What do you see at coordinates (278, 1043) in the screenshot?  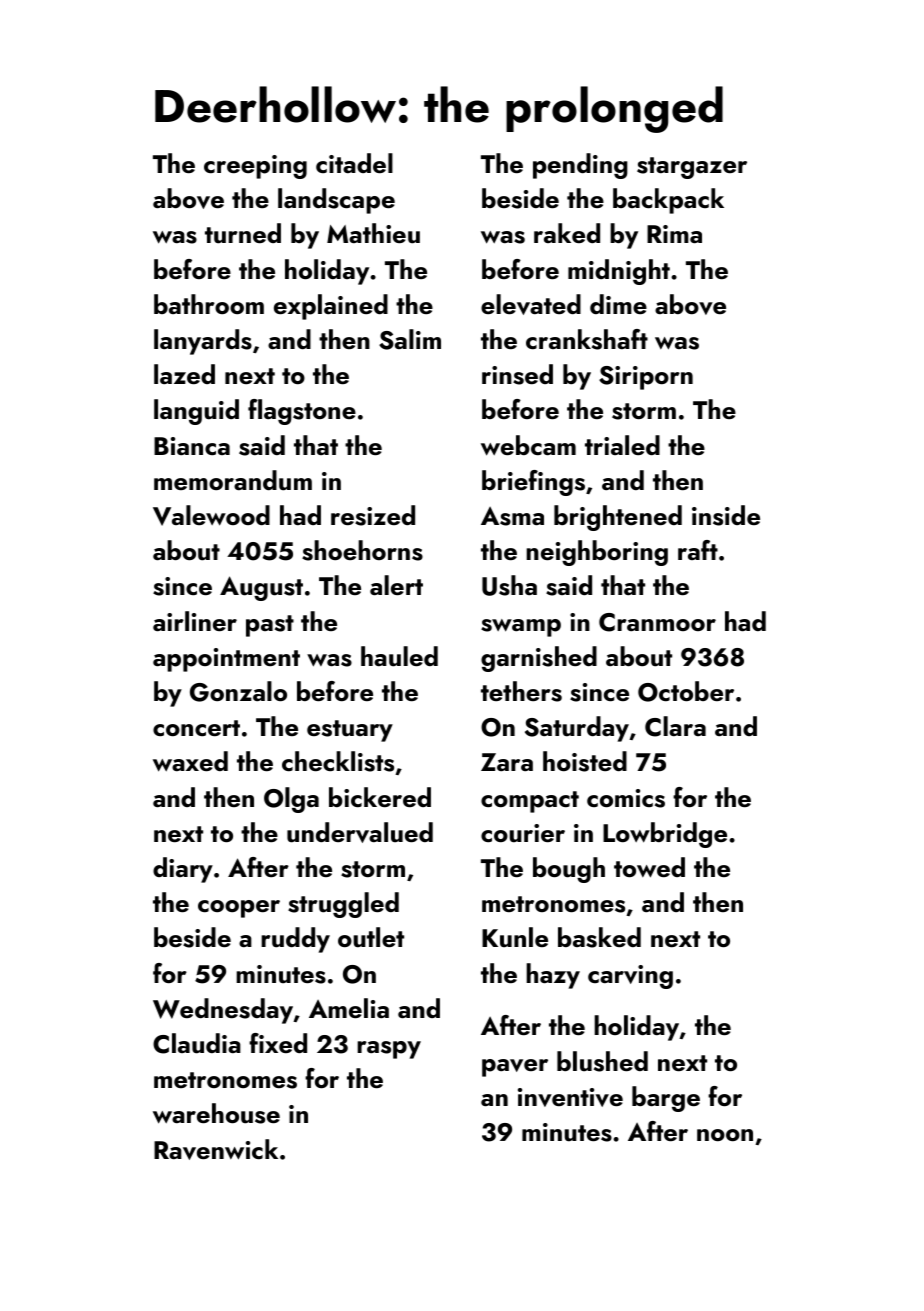 I see `fixed` at bounding box center [278, 1043].
